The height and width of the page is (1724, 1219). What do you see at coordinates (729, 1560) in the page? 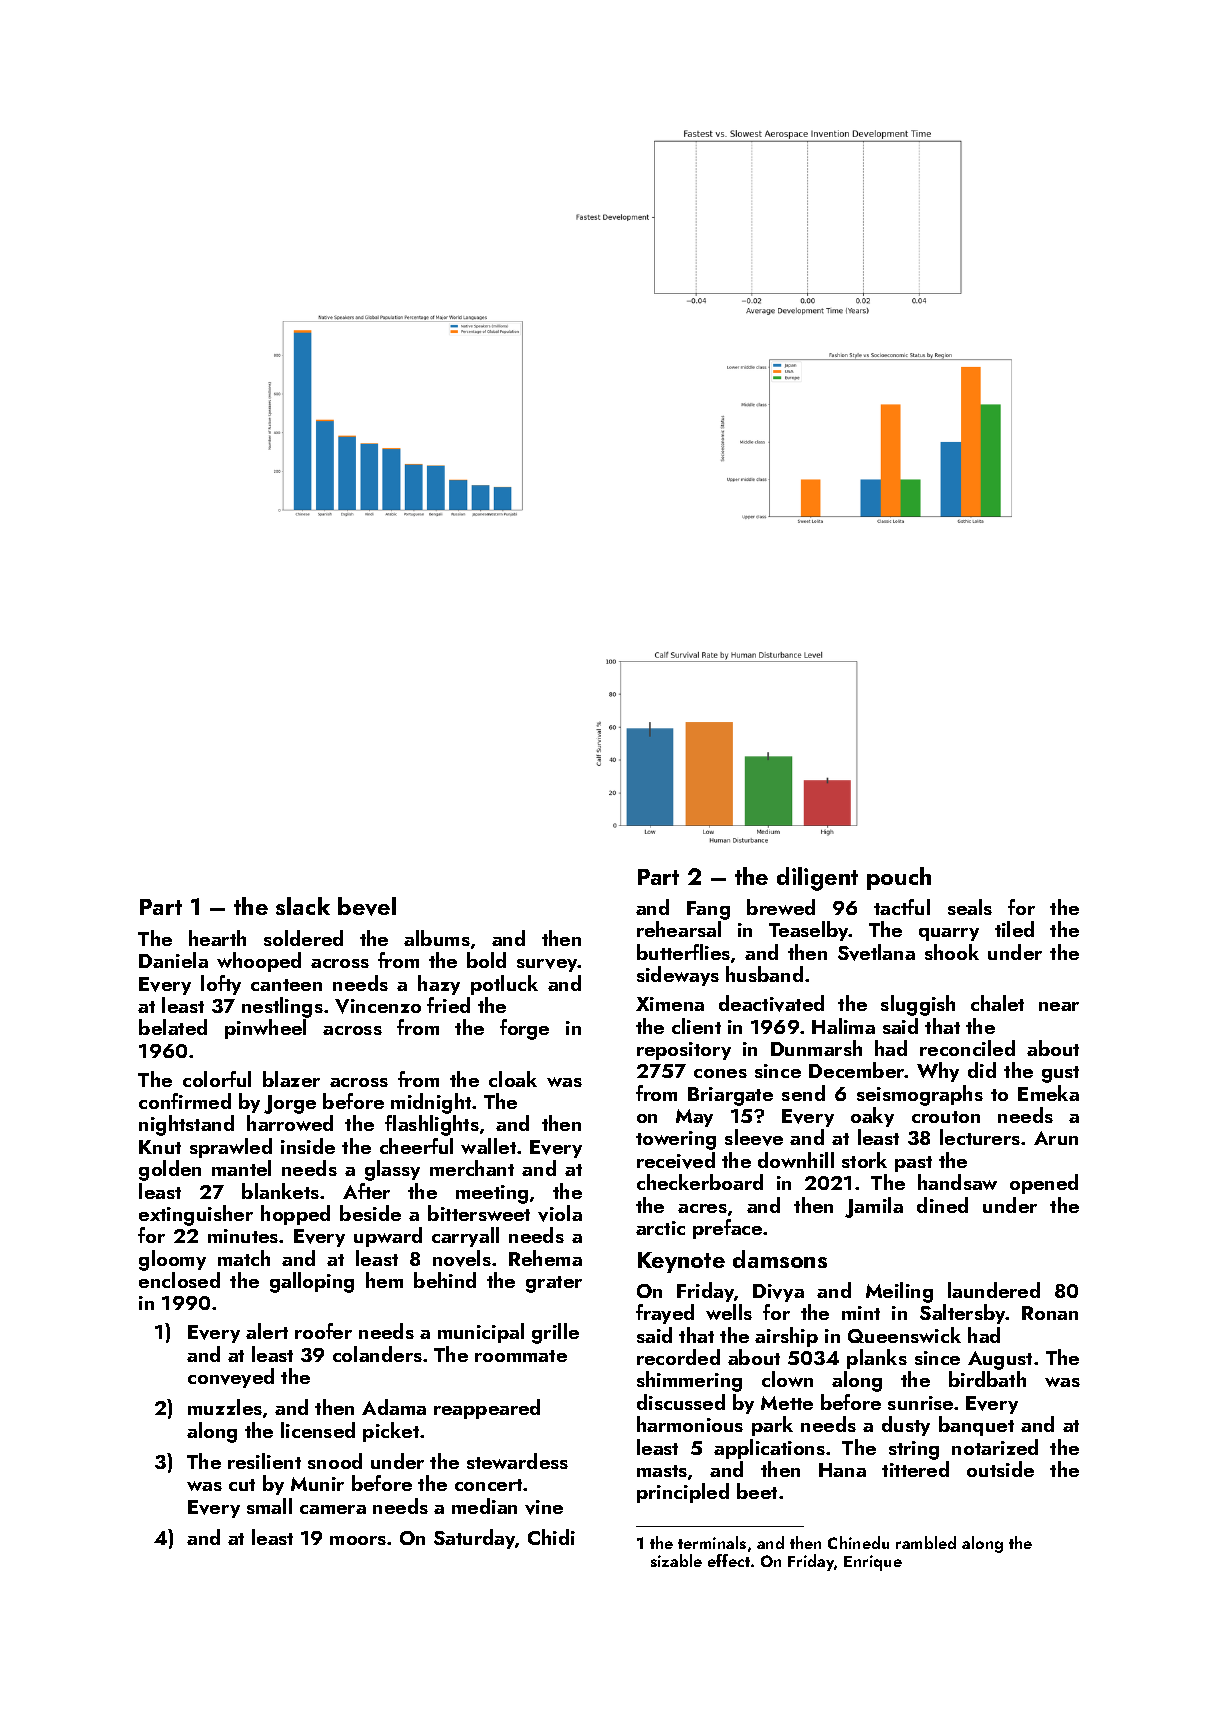
I see `effect` at bounding box center [729, 1560].
